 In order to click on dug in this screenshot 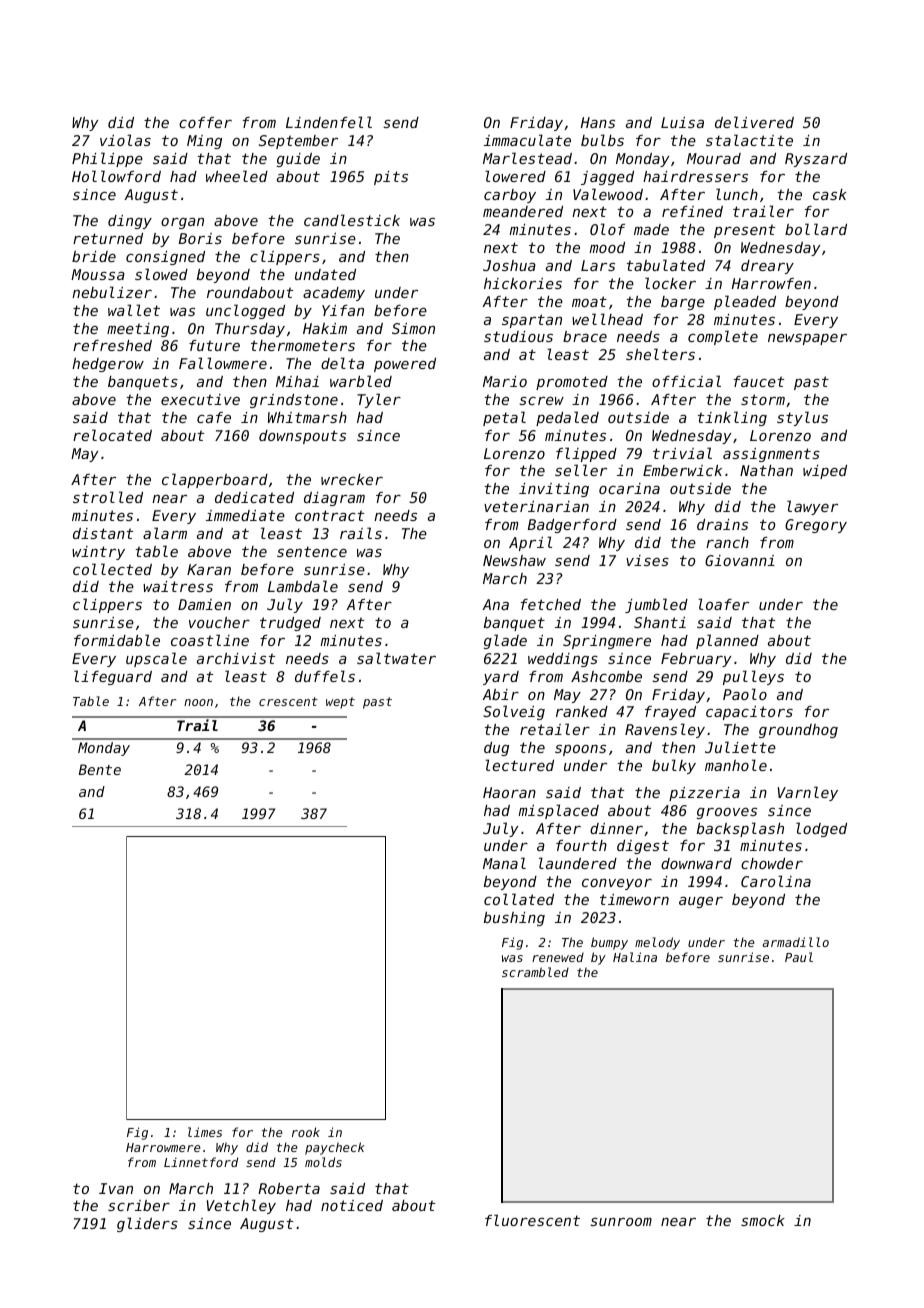, I will do `click(496, 749)`.
